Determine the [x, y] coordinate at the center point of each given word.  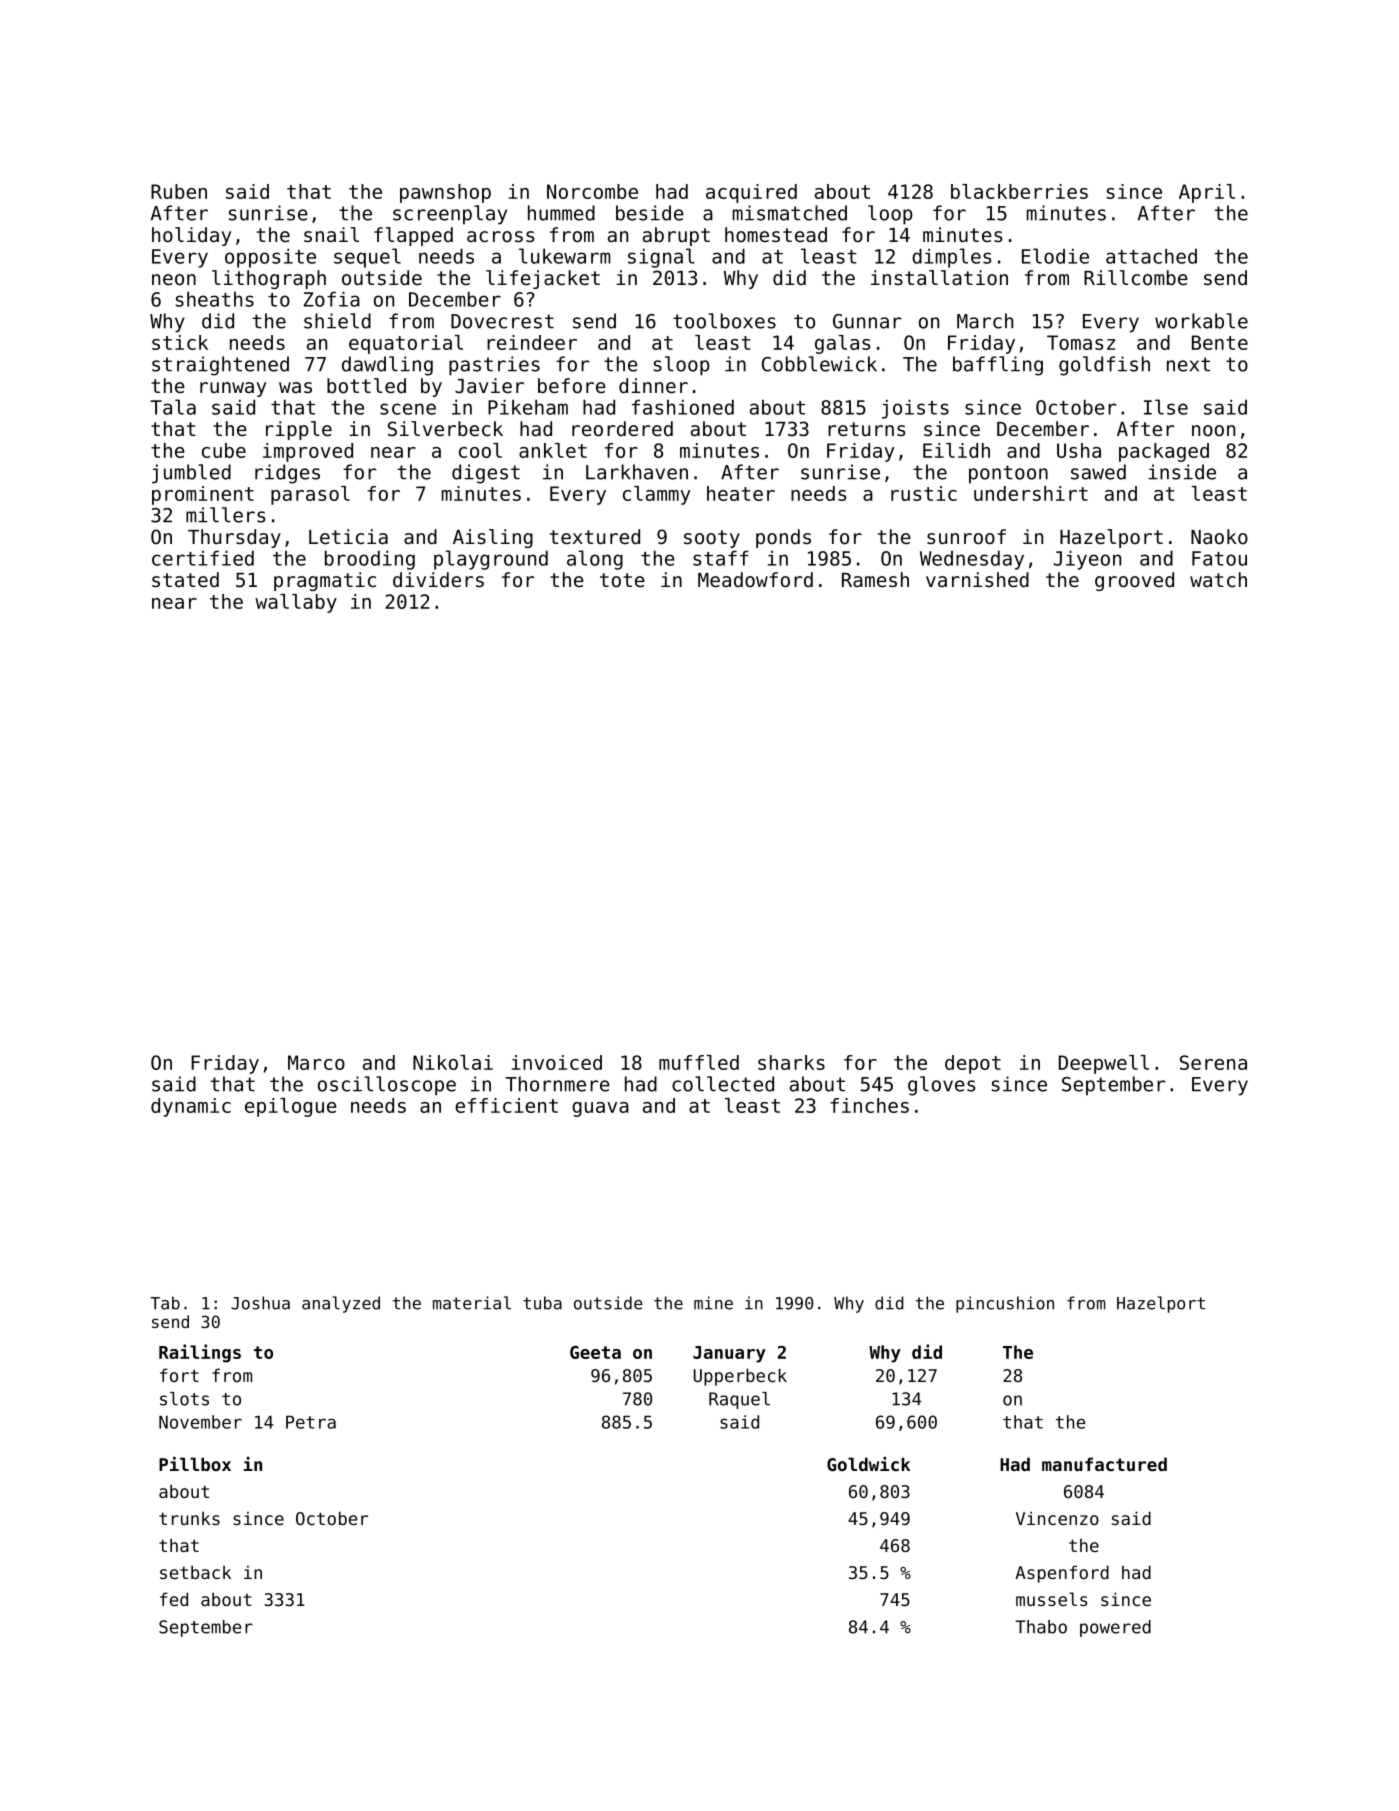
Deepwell [1104, 1064]
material [472, 1303]
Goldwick [868, 1464]
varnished [977, 580]
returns [866, 429]
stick [180, 342]
